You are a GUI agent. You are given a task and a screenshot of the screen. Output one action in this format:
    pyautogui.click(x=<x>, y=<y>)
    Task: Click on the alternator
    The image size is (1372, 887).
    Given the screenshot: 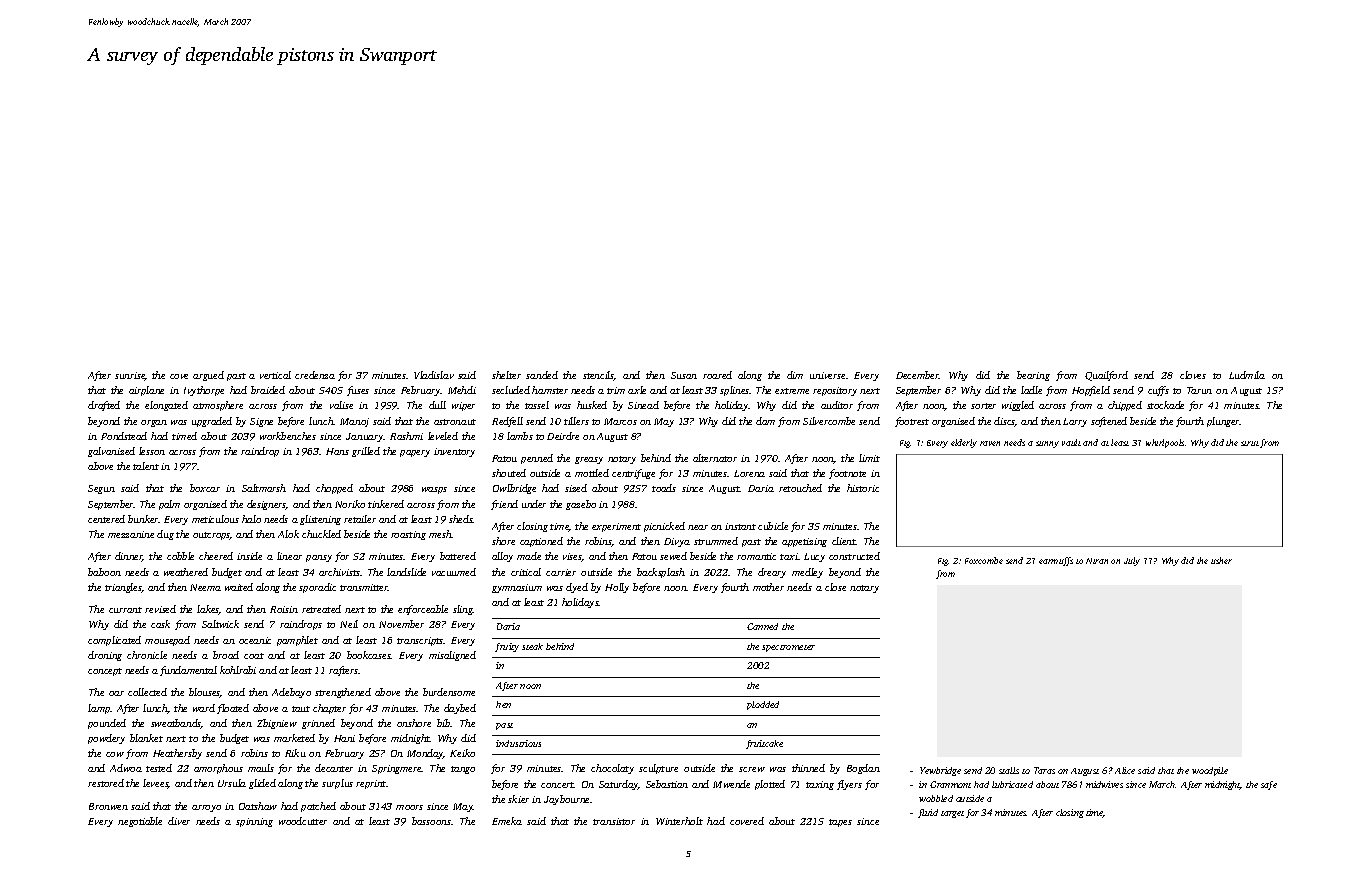 What is the action you would take?
    pyautogui.click(x=715, y=458)
